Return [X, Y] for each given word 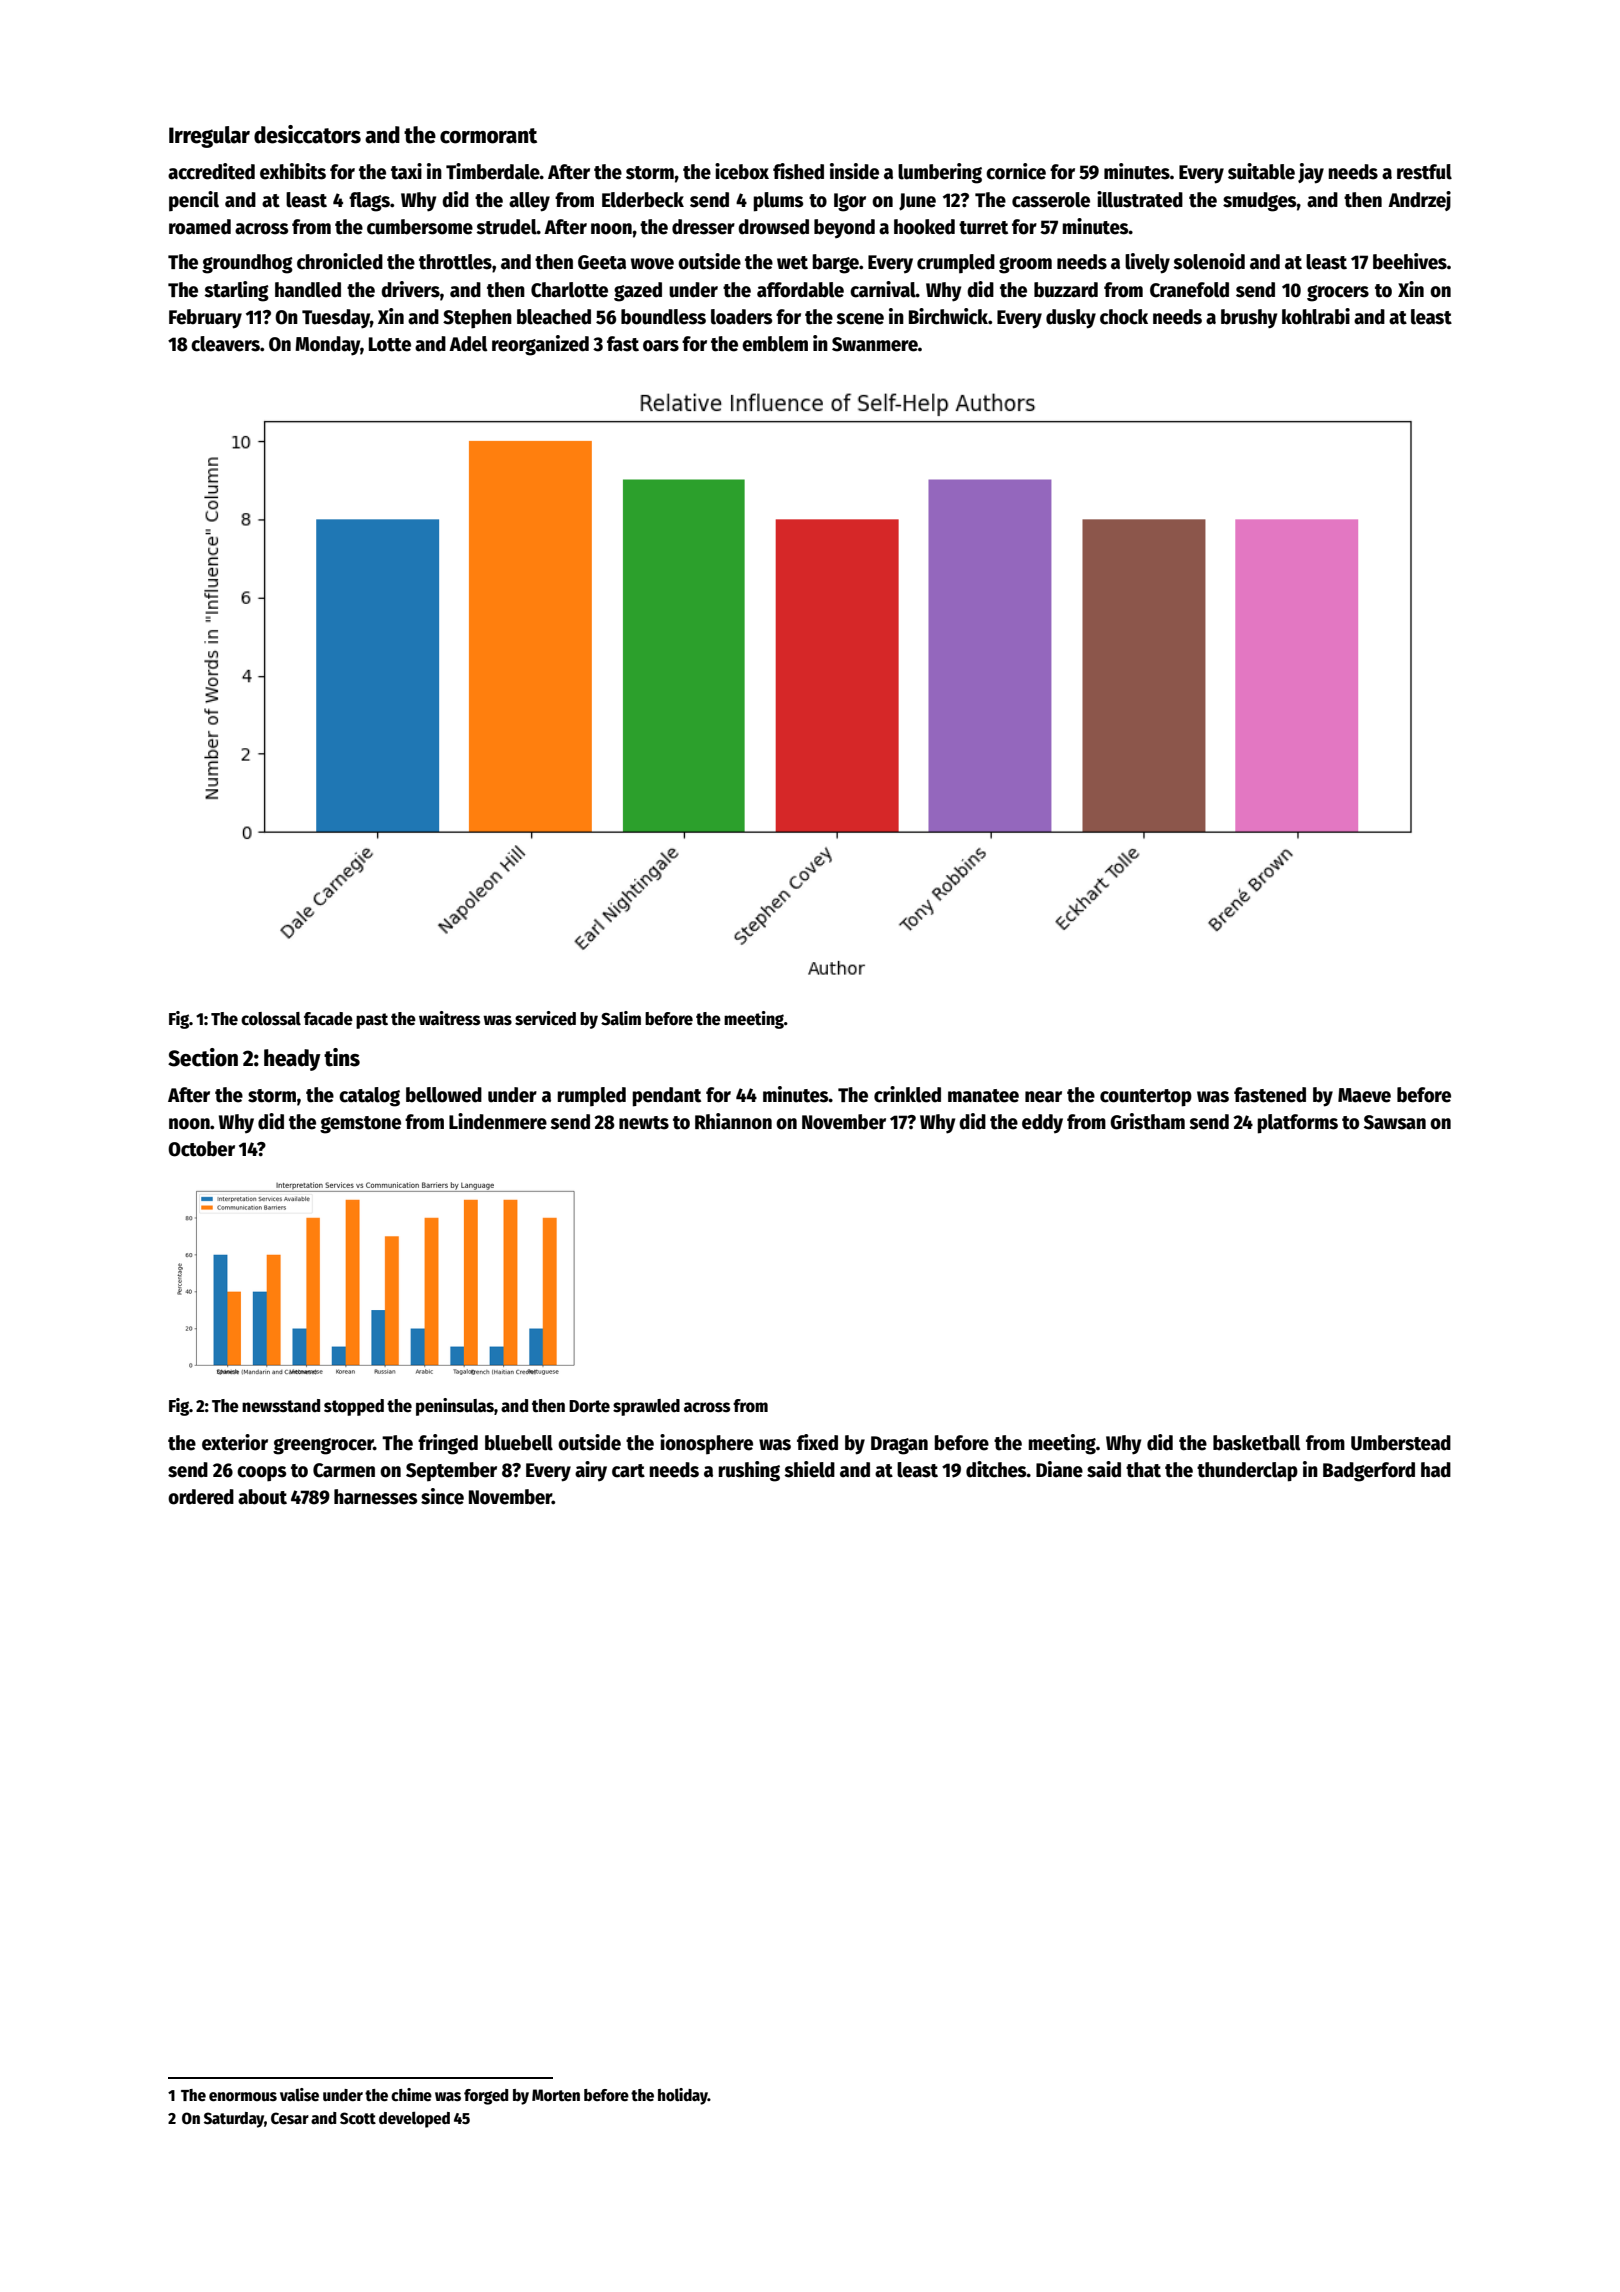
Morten [556, 2095]
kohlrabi [1316, 316]
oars [661, 346]
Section [203, 1057]
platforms [1297, 1124]
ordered [201, 1497]
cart [628, 1471]
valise [299, 2095]
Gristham [1147, 1121]
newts [644, 1123]
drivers [410, 289]
